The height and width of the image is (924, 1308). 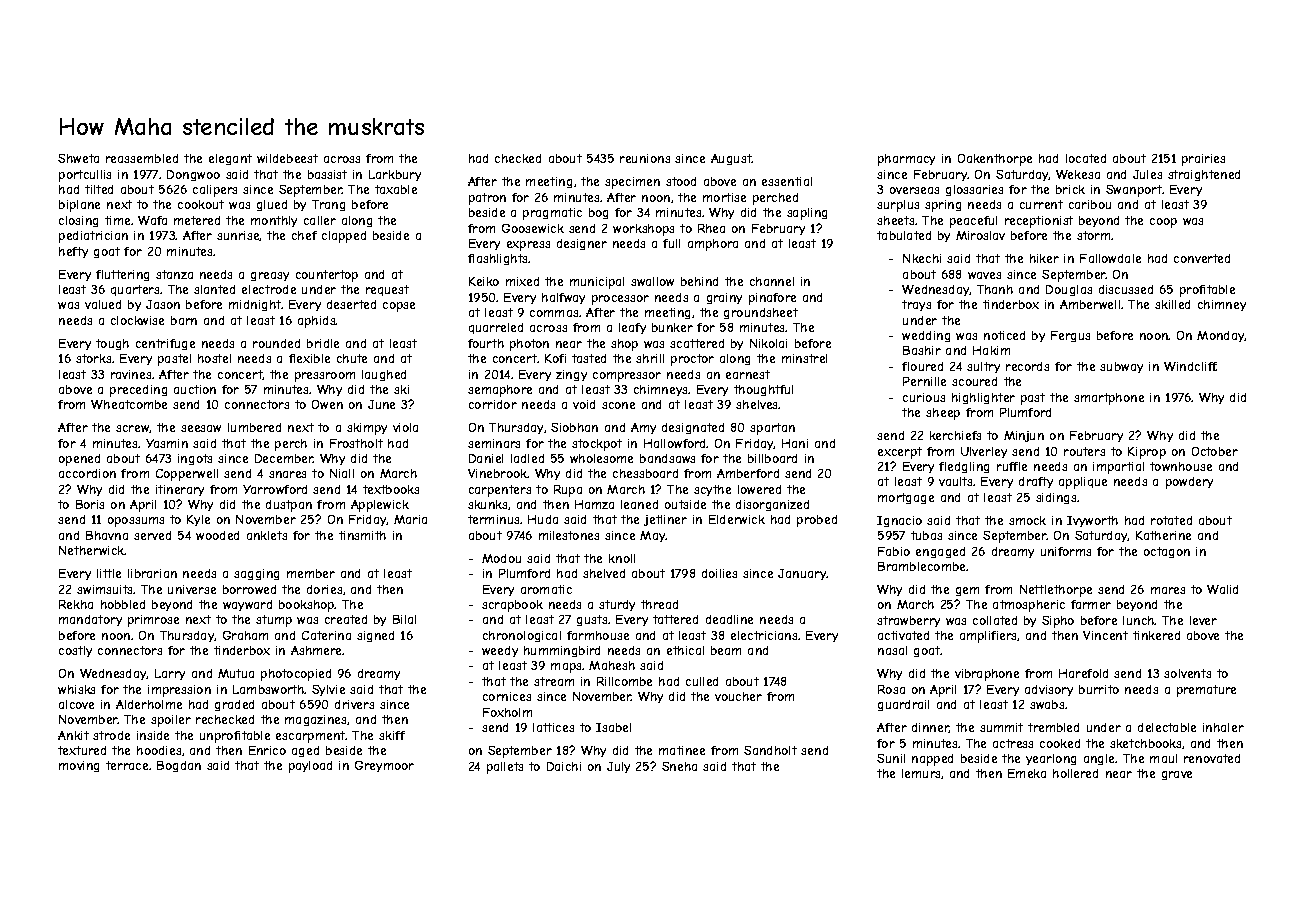 I want to click on Oakenthorpe, so click(x=995, y=160).
